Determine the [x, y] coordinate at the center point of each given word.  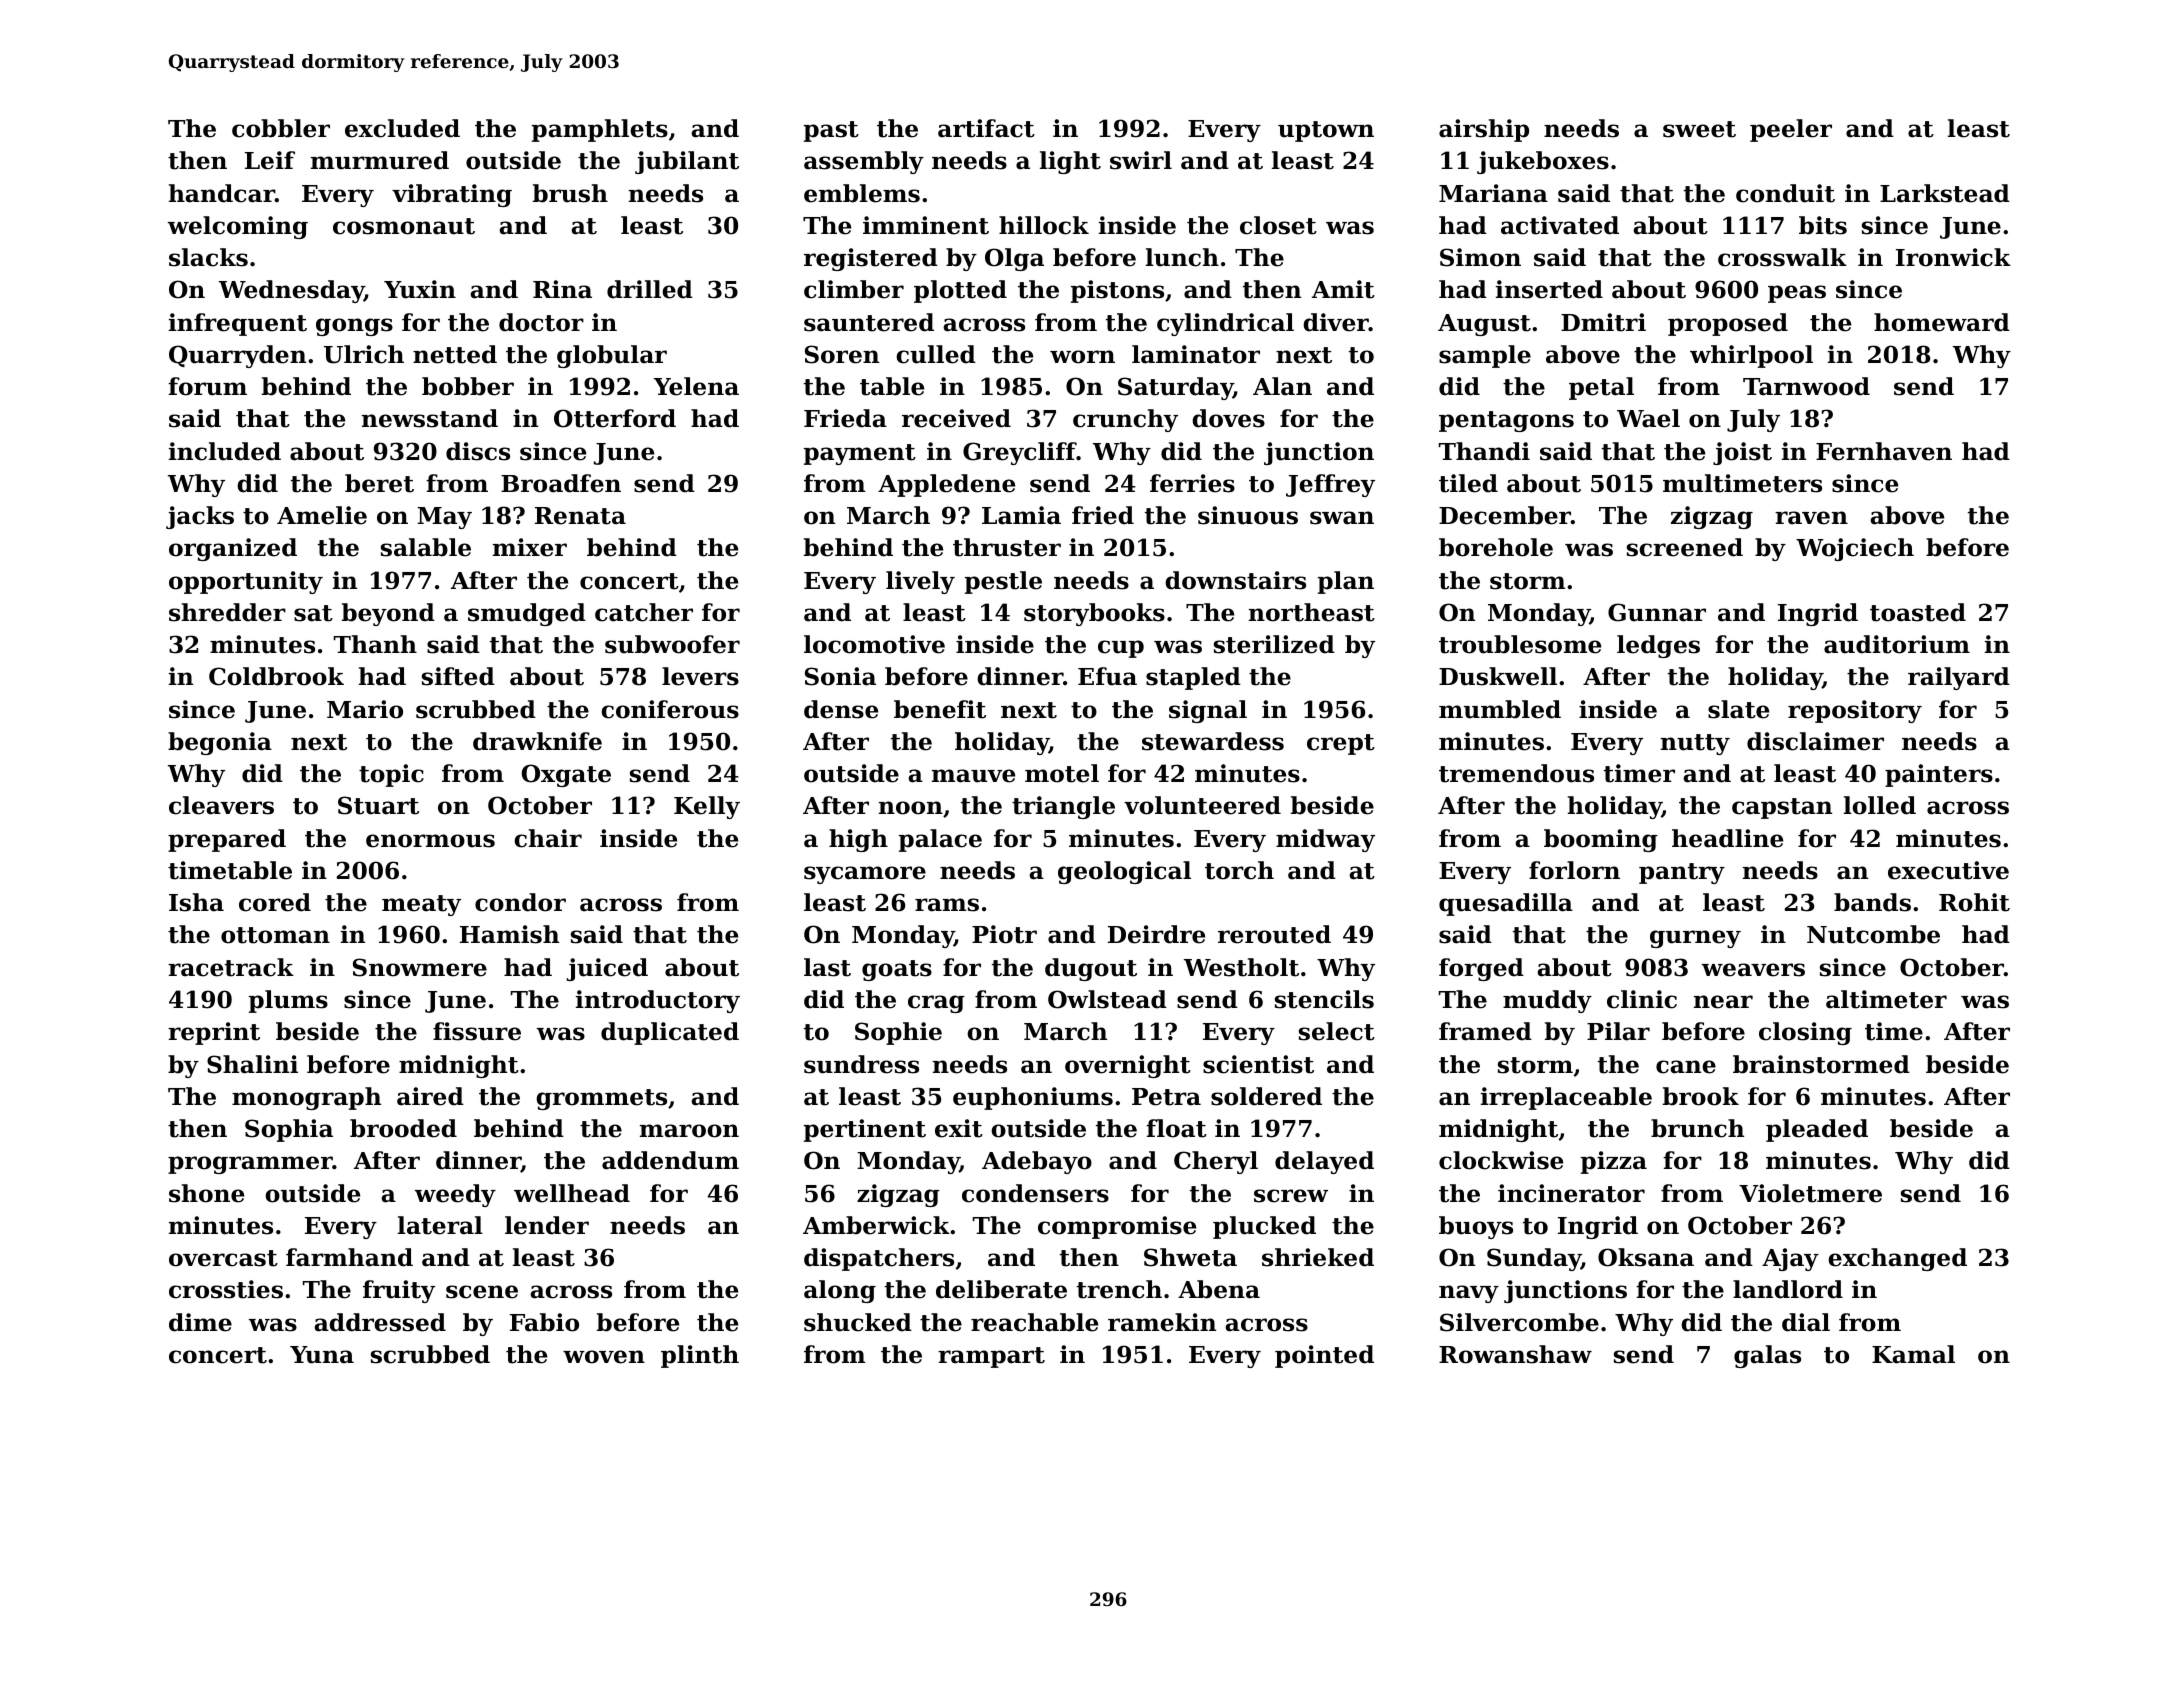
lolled [1880, 805]
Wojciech [1855, 549]
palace [940, 840]
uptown [1326, 131]
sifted [458, 676]
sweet [1699, 129]
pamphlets [600, 130]
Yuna [322, 1355]
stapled [1193, 678]
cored [275, 902]
